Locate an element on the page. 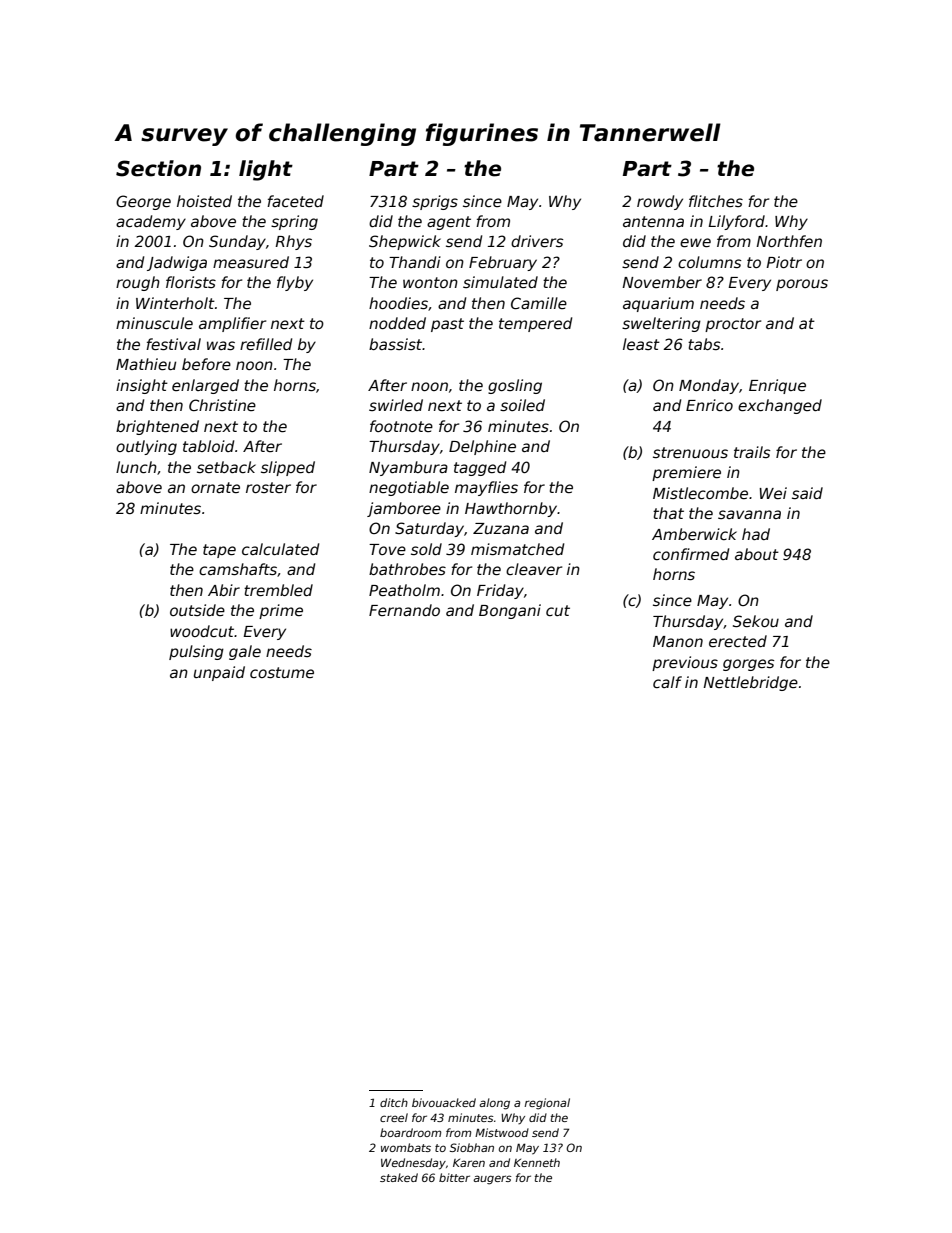 This page has height=1233, width=952. sprigs is located at coordinates (435, 202).
